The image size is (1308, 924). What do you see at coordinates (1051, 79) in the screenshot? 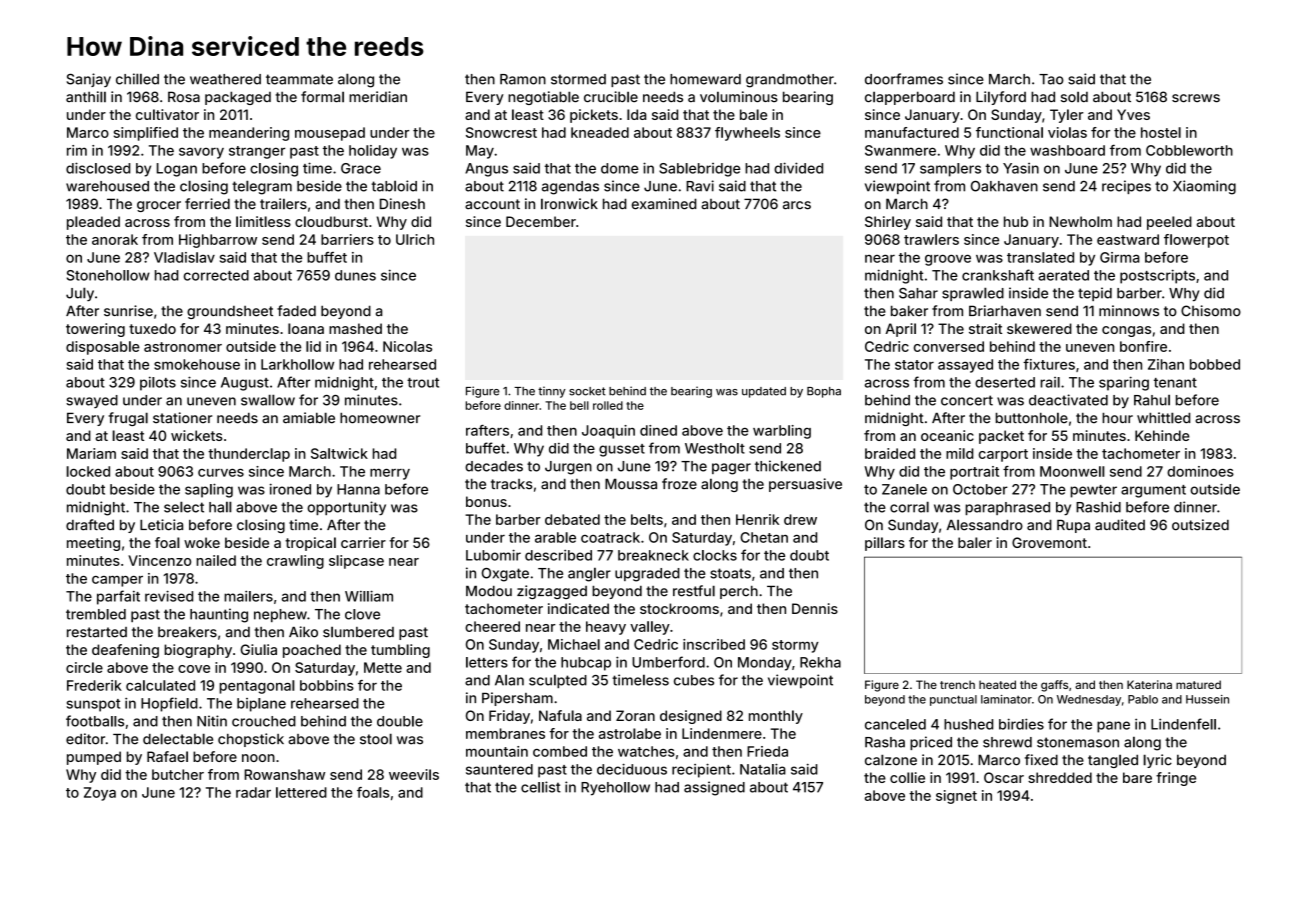
I see `Tao` at bounding box center [1051, 79].
